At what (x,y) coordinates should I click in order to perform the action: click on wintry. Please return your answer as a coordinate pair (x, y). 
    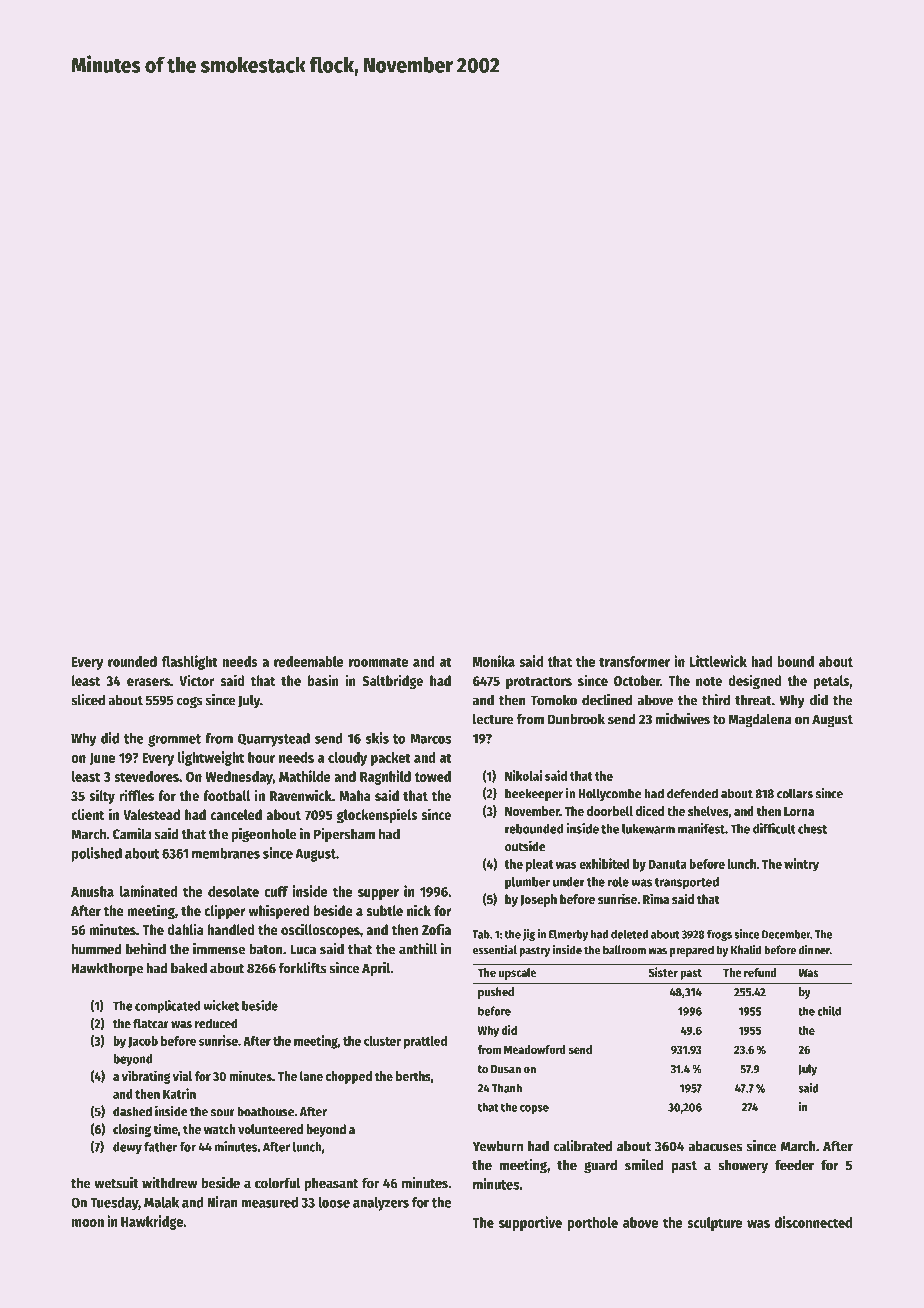
    Looking at the image, I should click on (801, 865).
